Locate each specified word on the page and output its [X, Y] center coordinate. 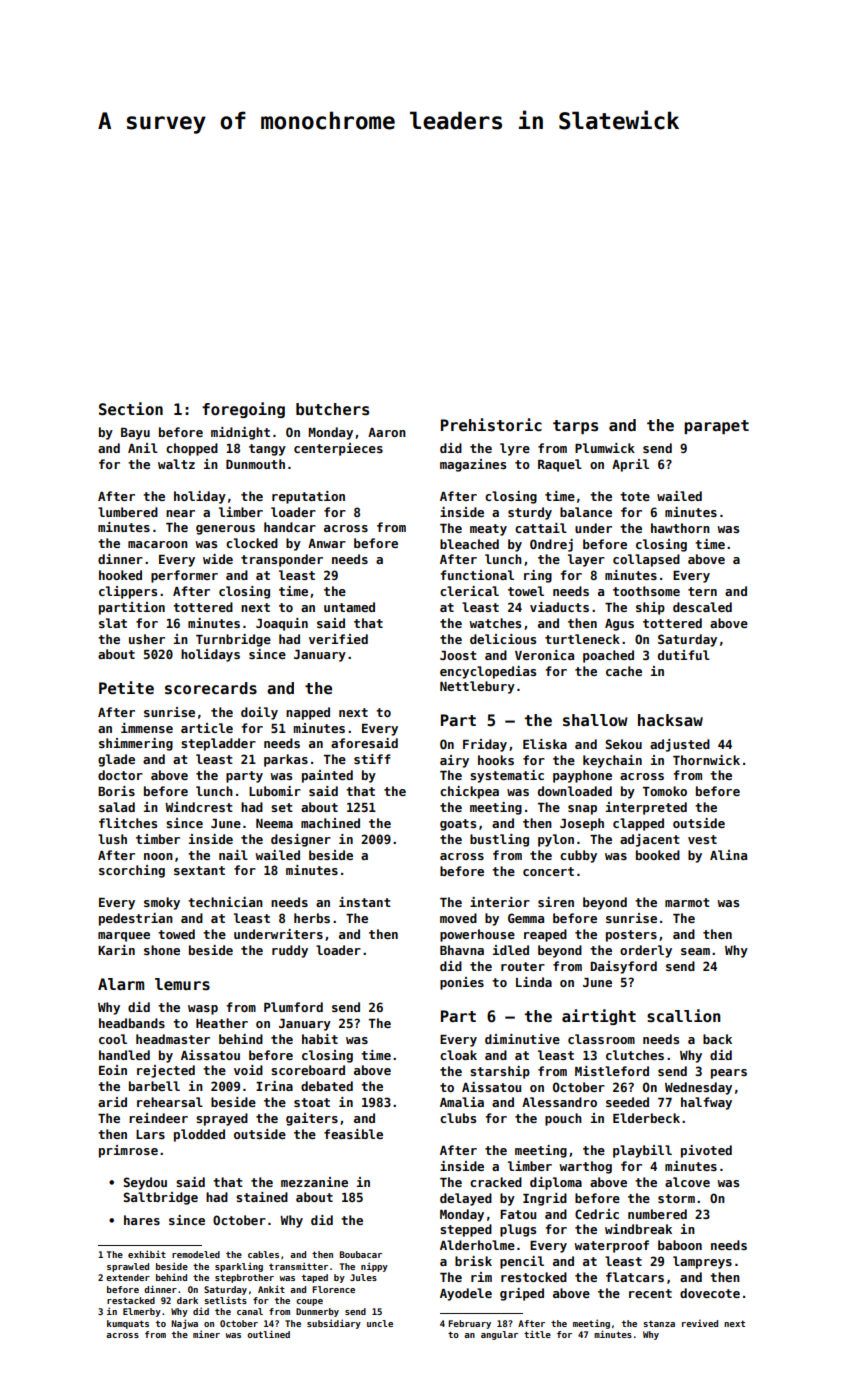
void [248, 1070]
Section [131, 409]
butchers [332, 409]
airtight [599, 1017]
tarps [575, 427]
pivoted [706, 1151]
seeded [627, 1102]
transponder [282, 560]
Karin [116, 950]
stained [262, 1197]
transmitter [298, 1266]
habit [320, 1039]
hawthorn [680, 528]
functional [477, 575]
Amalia [462, 1102]
